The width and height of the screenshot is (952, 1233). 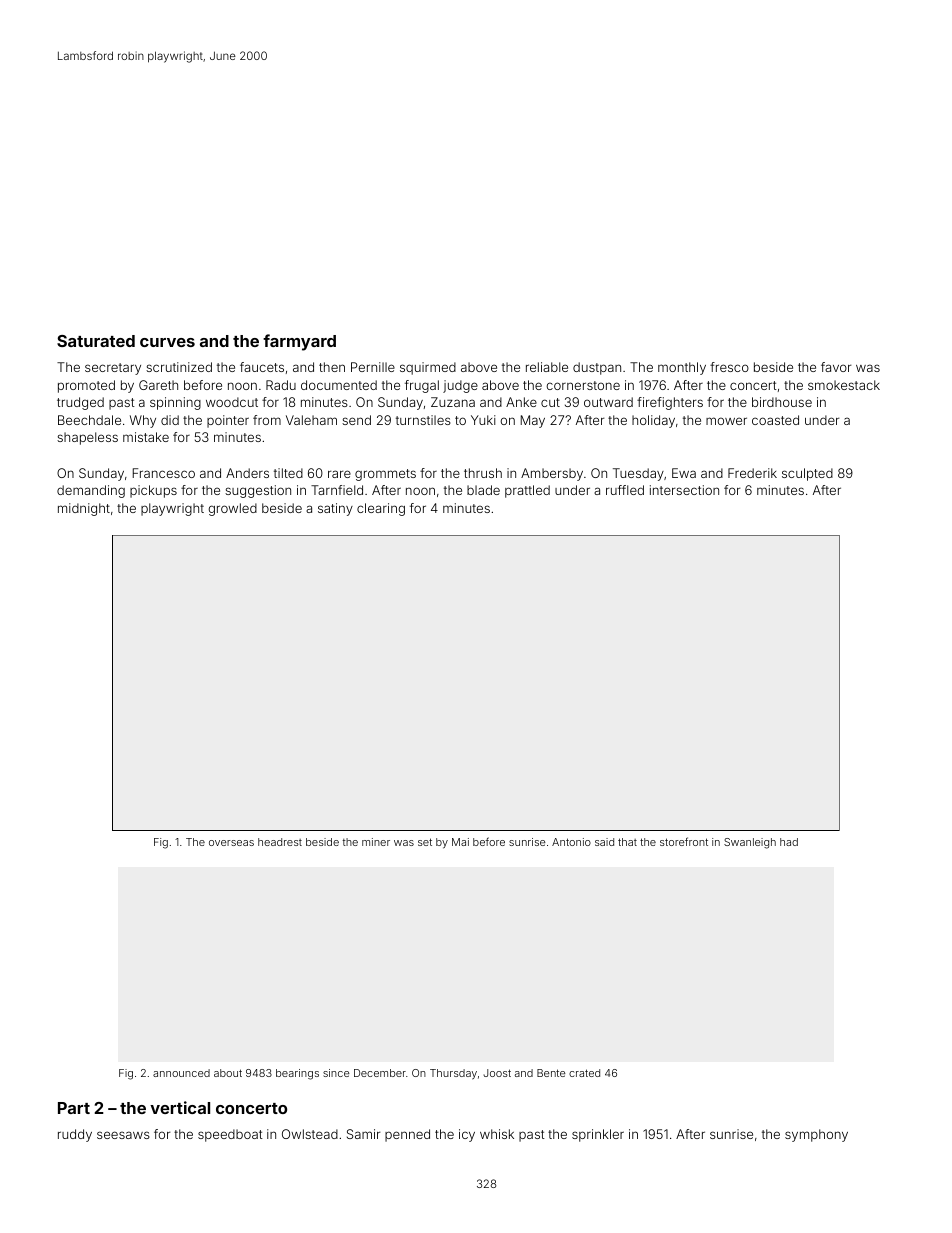 I want to click on storefront, so click(x=684, y=841).
